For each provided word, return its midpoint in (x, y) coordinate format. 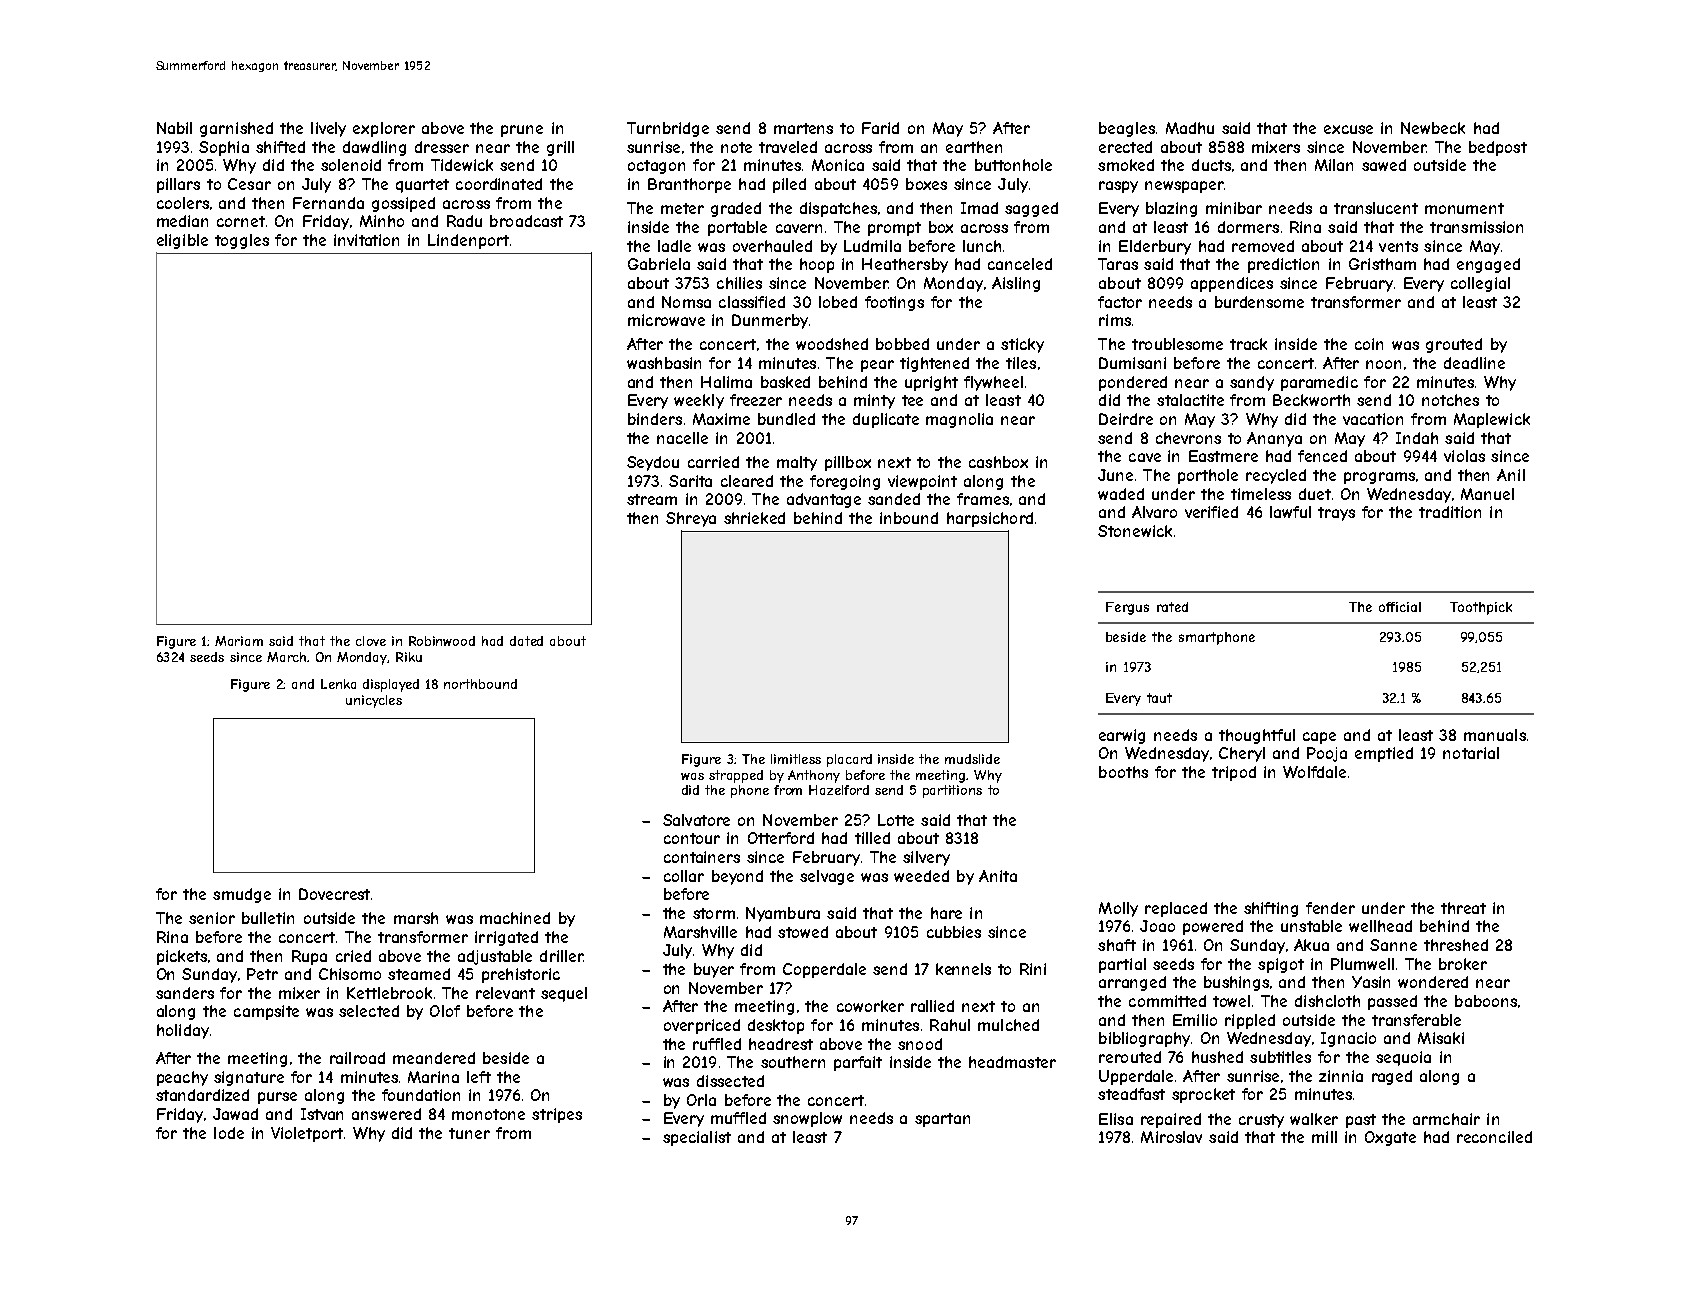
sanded (894, 499)
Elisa (1116, 1119)
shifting (1271, 909)
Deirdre (1126, 419)
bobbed (902, 344)
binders (655, 419)
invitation (366, 240)
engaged (1488, 265)
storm (714, 913)
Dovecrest (334, 894)
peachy (182, 1078)
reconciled (1494, 1137)
